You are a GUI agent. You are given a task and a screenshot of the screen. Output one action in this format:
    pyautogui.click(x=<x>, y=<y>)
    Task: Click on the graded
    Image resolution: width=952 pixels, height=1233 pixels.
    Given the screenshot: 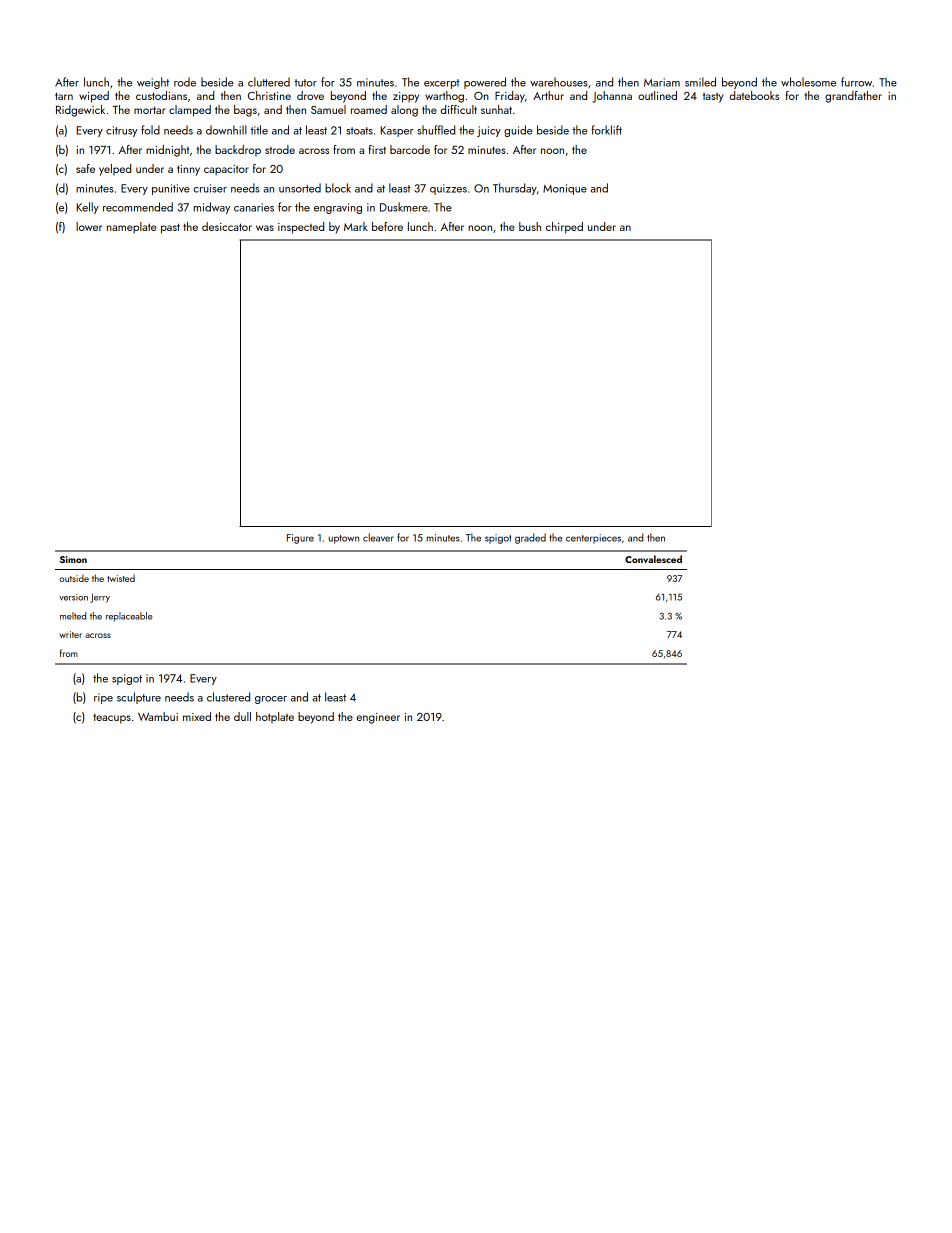 What is the action you would take?
    pyautogui.click(x=530, y=538)
